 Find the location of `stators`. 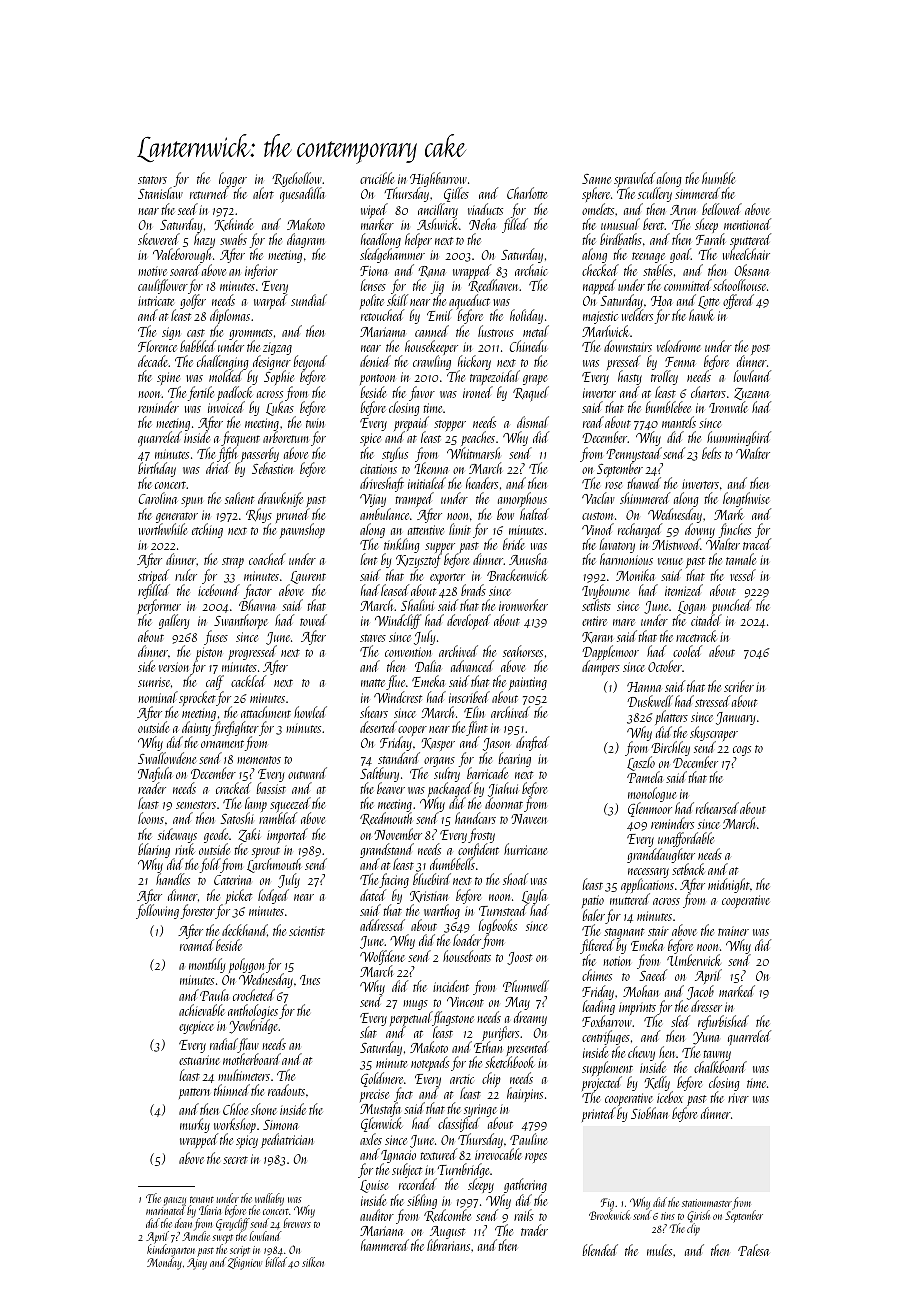

stators is located at coordinates (152, 180).
